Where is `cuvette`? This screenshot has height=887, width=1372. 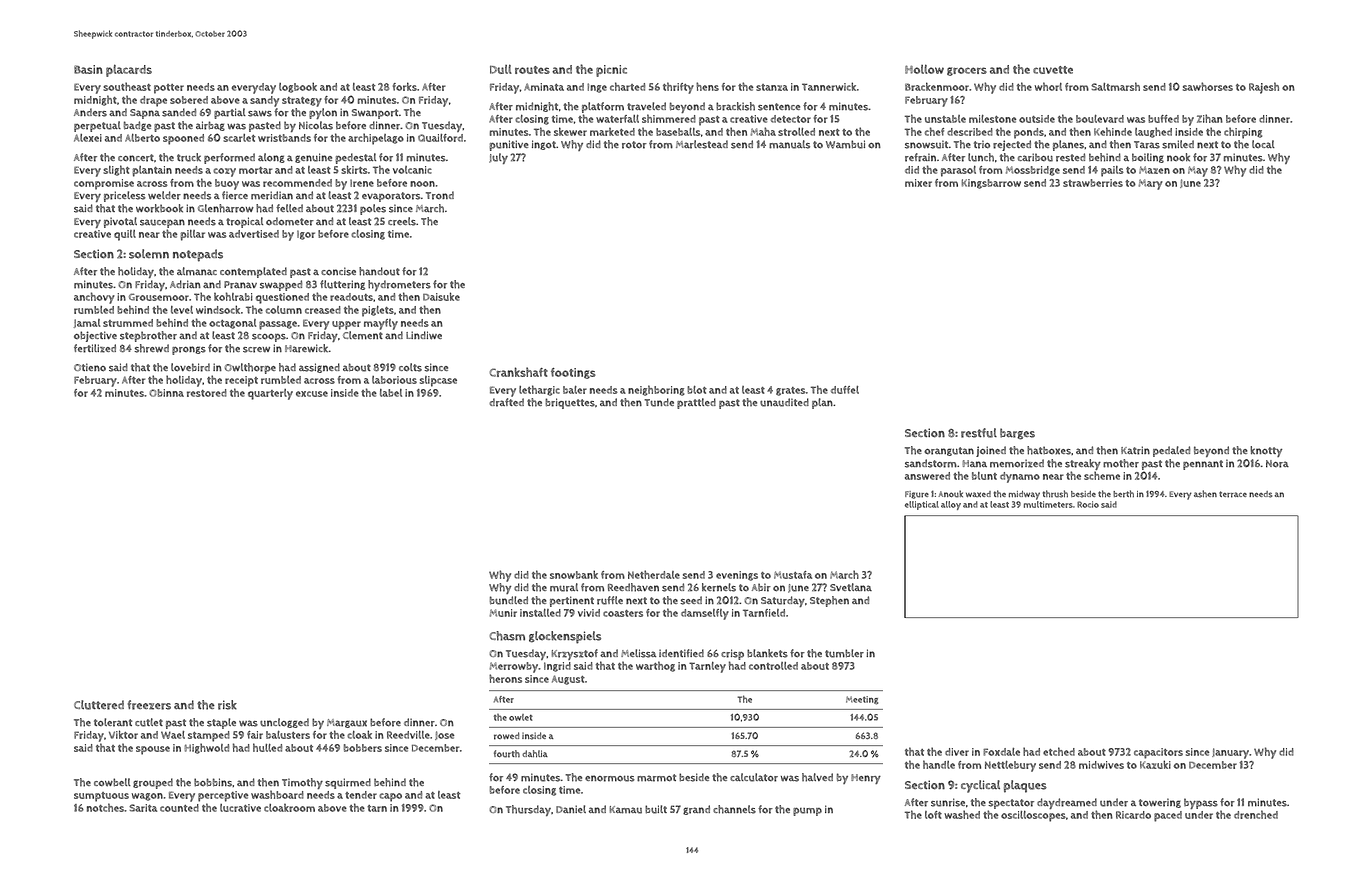
cuvette is located at coordinates (1053, 70).
